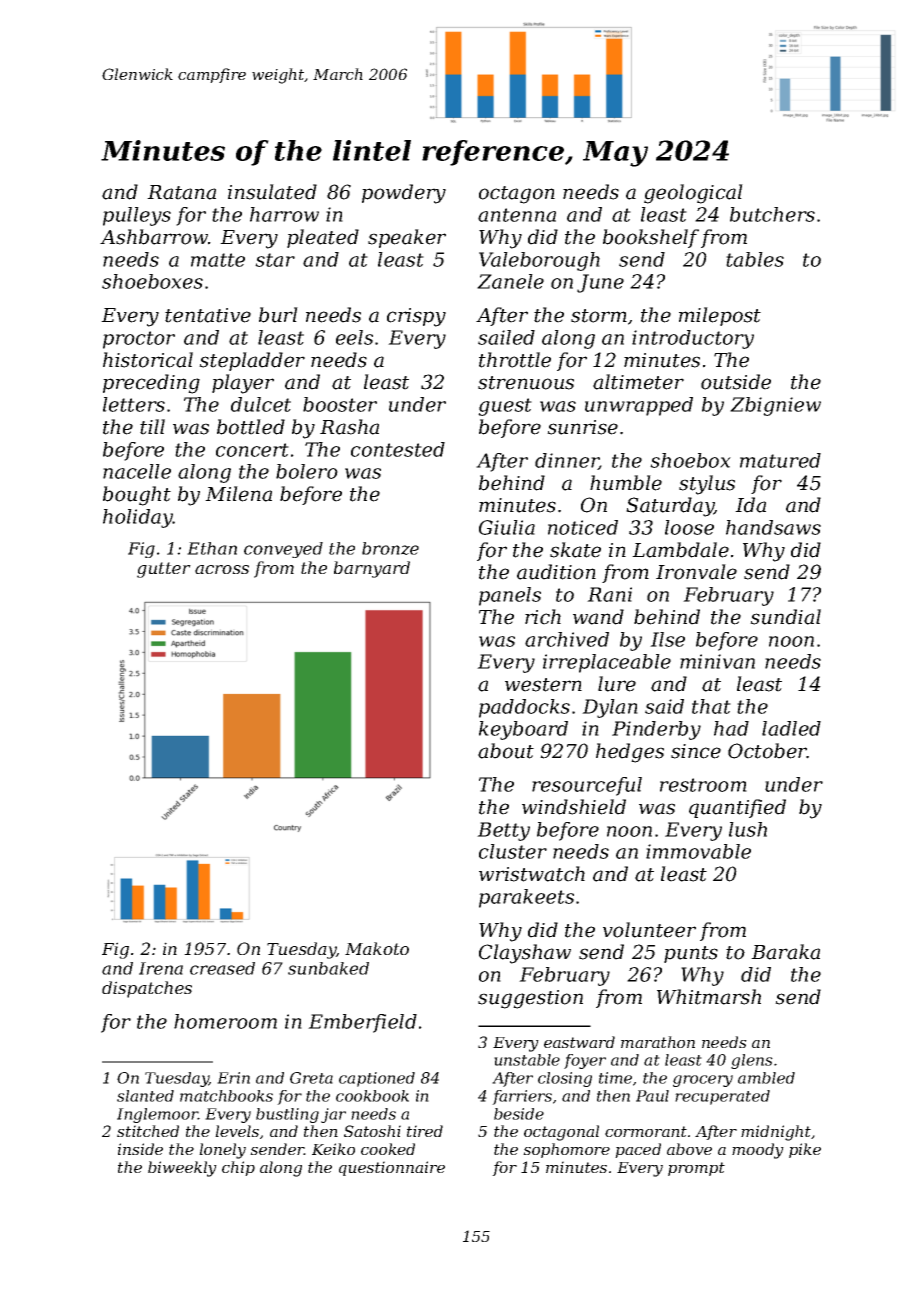 The image size is (924, 1311). What do you see at coordinates (404, 194) in the screenshot?
I see `powdery` at bounding box center [404, 194].
